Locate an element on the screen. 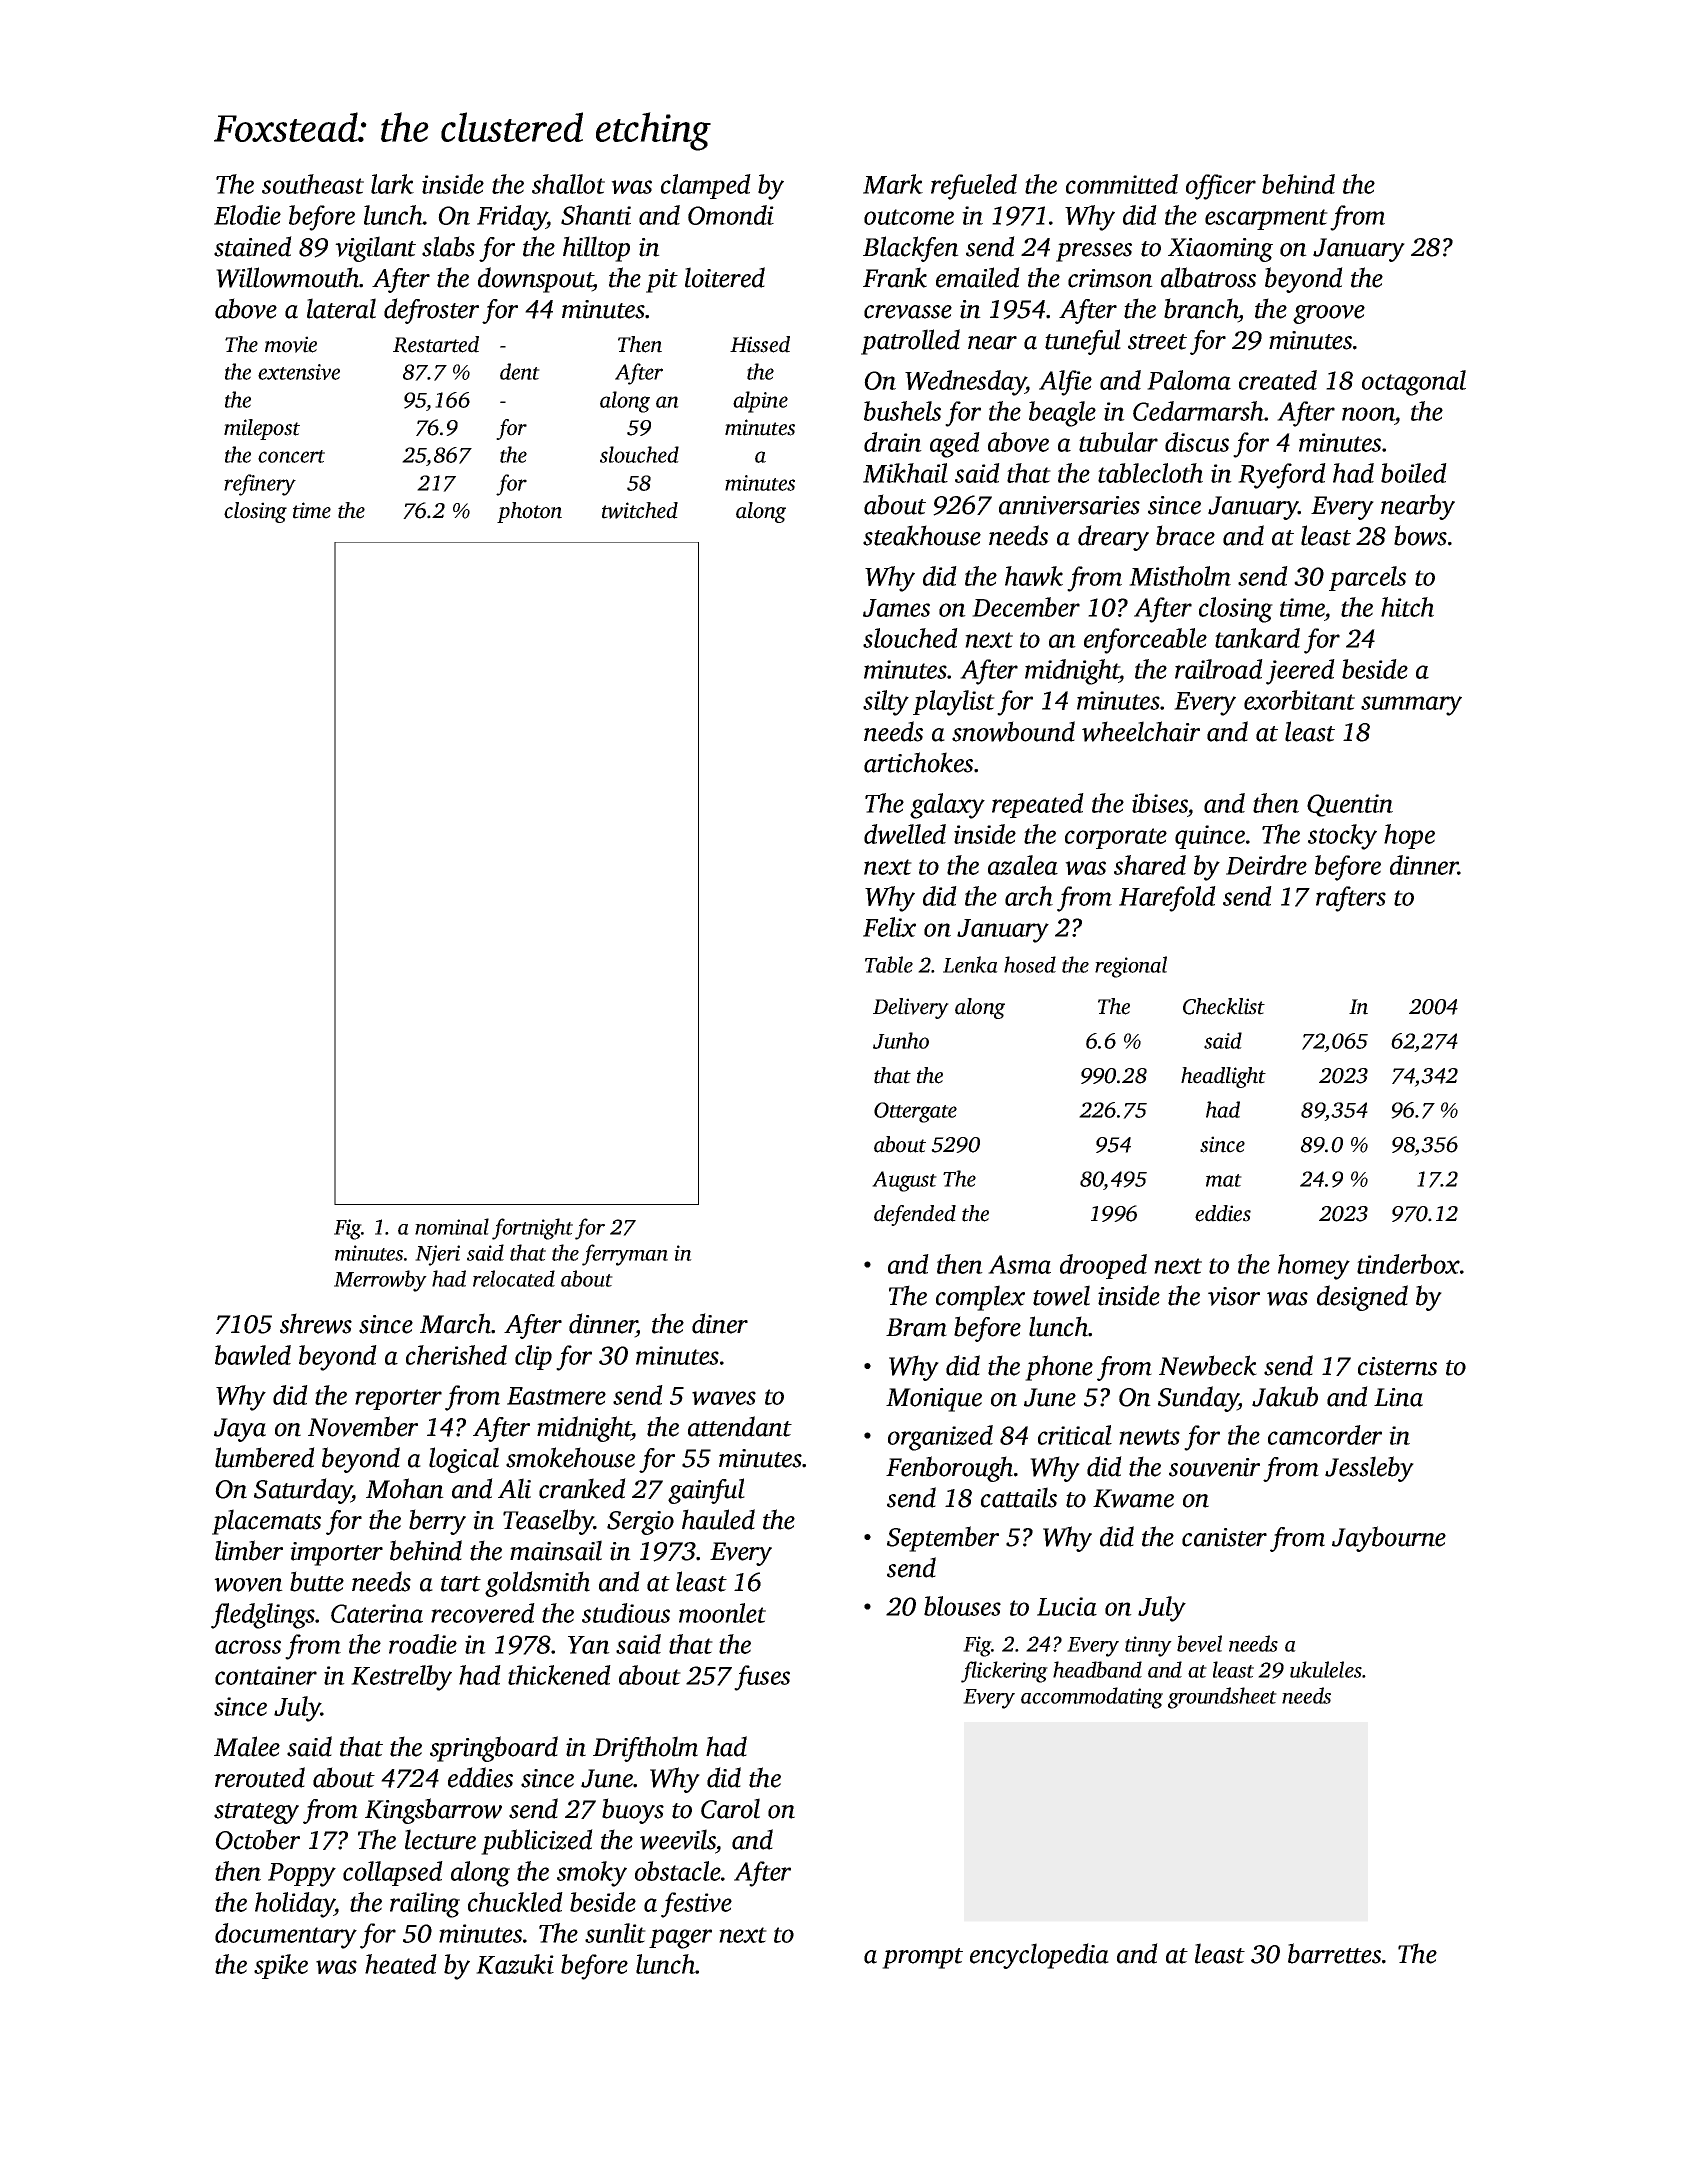 This screenshot has height=2178, width=1683. Mark is located at coordinates (893, 184).
